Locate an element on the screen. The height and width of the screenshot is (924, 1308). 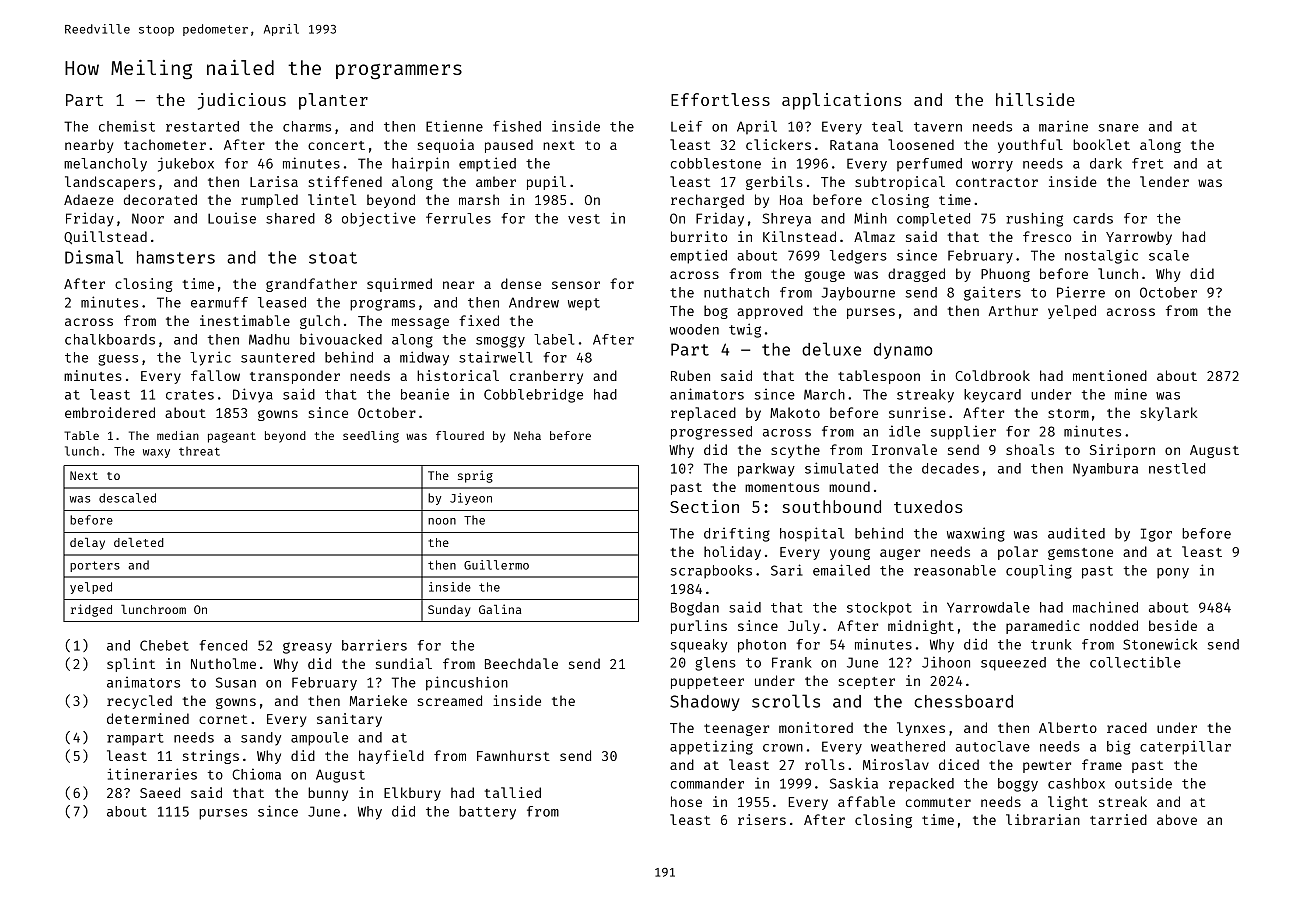
shoals is located at coordinates (1030, 449).
